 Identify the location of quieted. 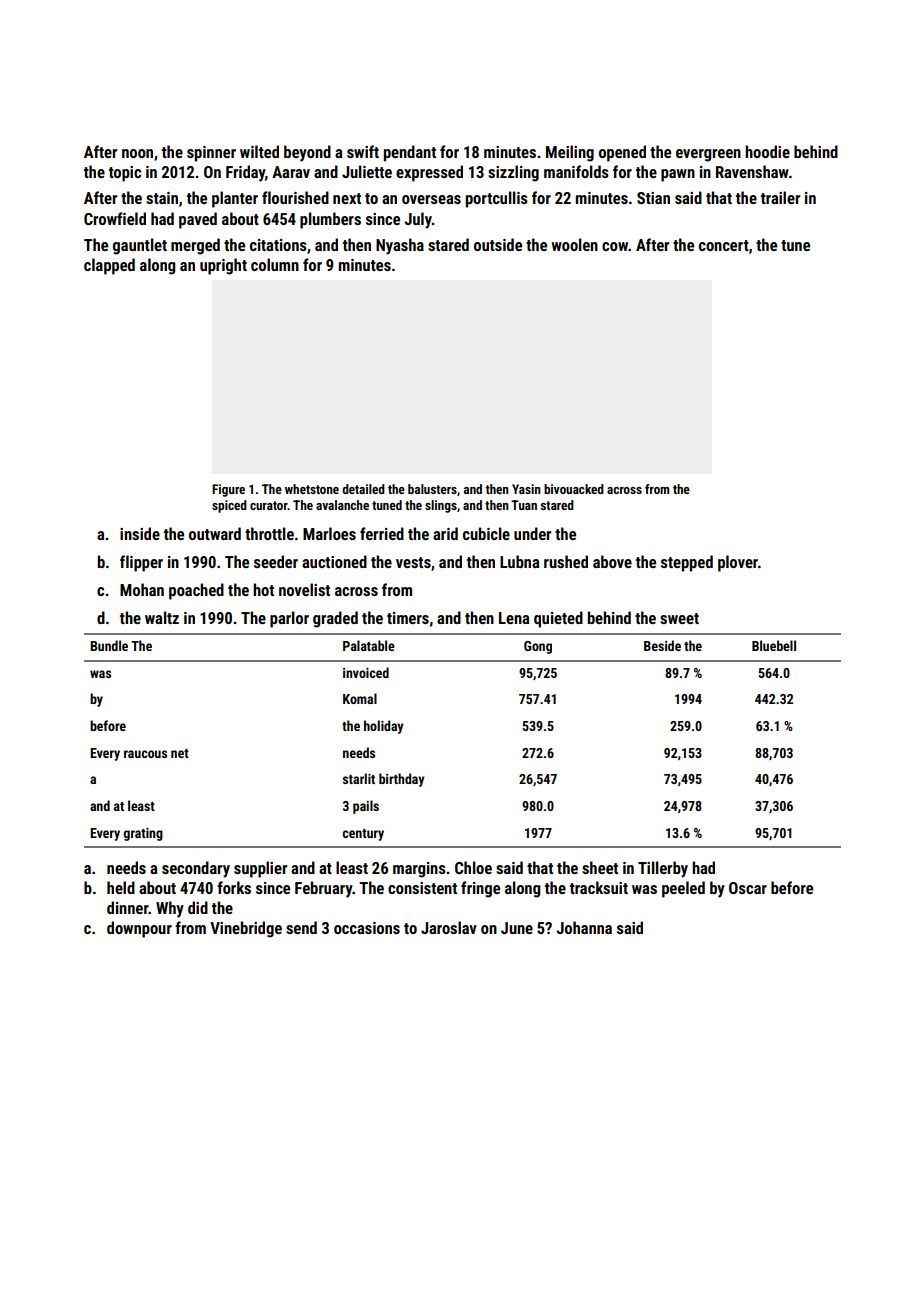
(558, 619).
